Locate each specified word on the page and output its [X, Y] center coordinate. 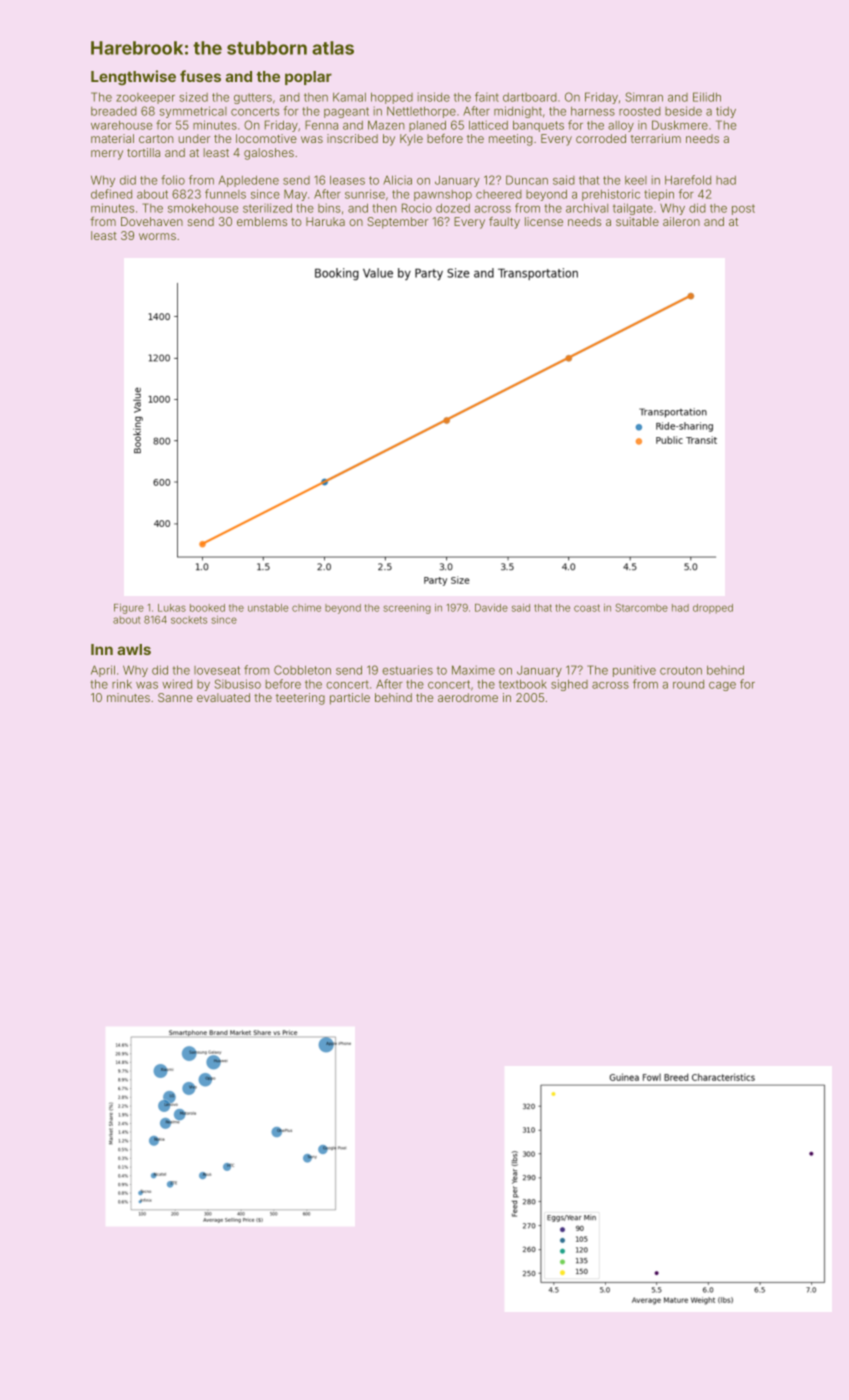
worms [157, 236]
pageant [346, 112]
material [112, 138]
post [743, 209]
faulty [504, 223]
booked [207, 608]
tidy [726, 112]
